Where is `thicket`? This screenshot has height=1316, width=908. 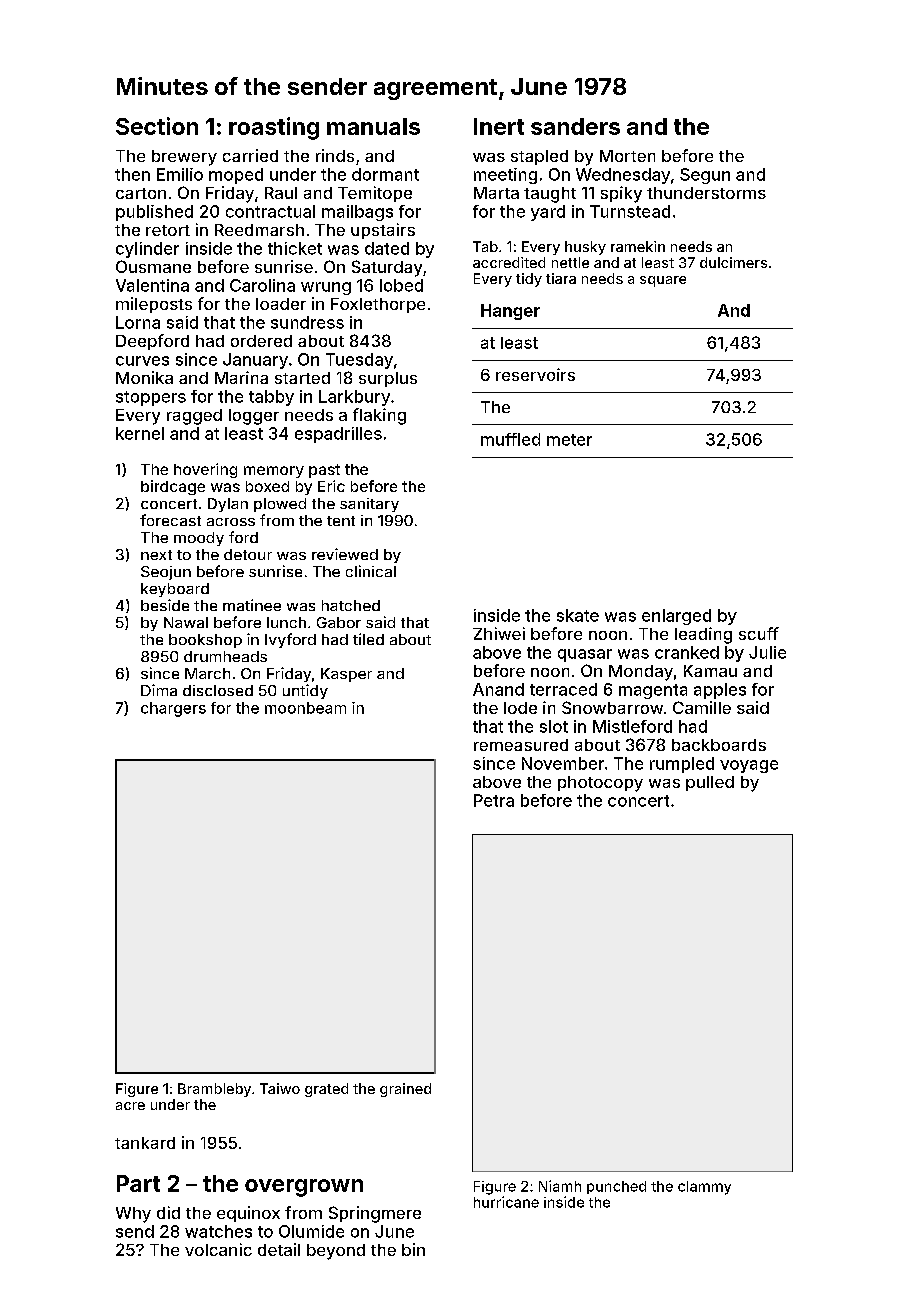
thicket is located at coordinates (295, 248).
